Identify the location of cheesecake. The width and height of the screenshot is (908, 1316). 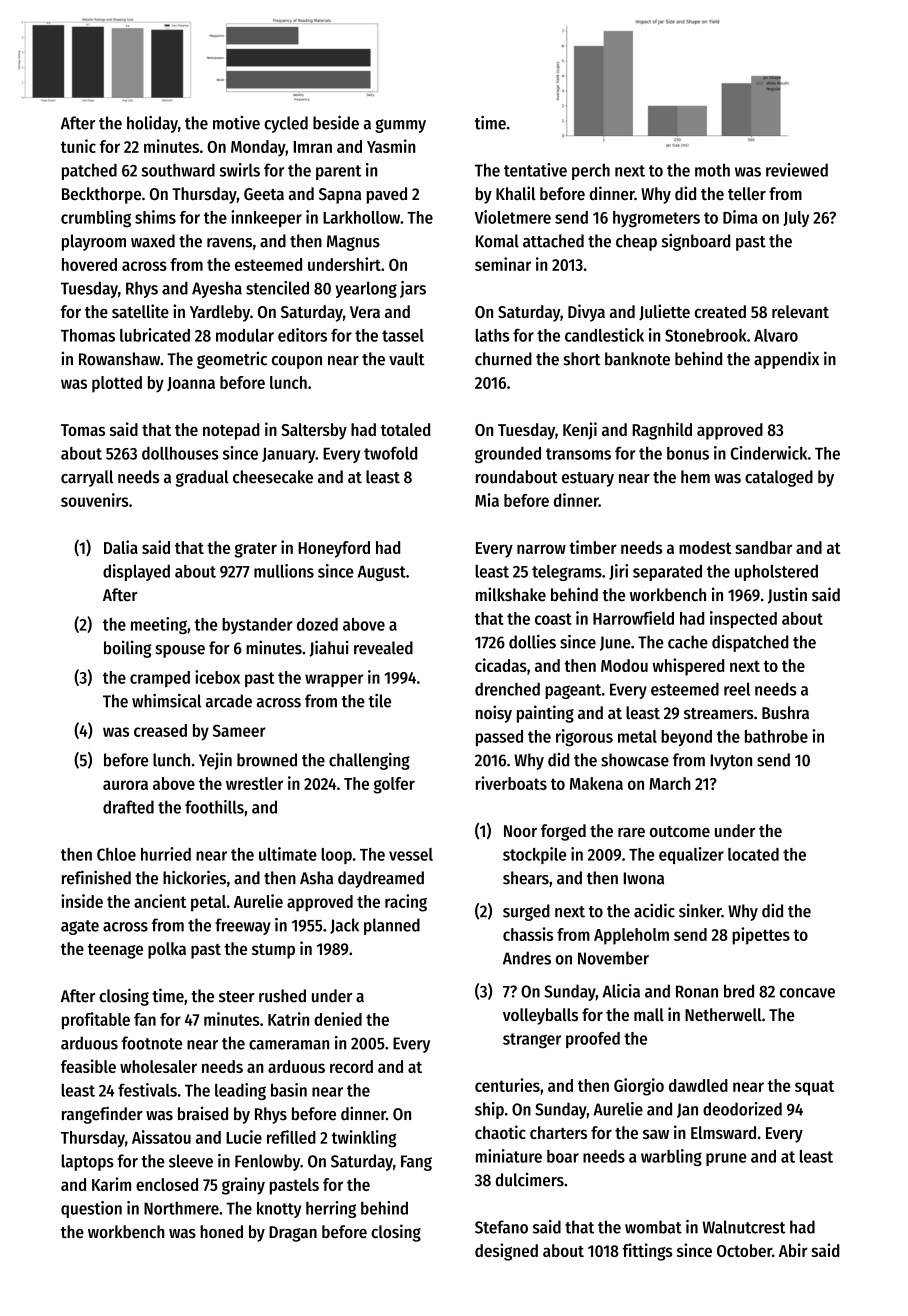
(273, 477).
